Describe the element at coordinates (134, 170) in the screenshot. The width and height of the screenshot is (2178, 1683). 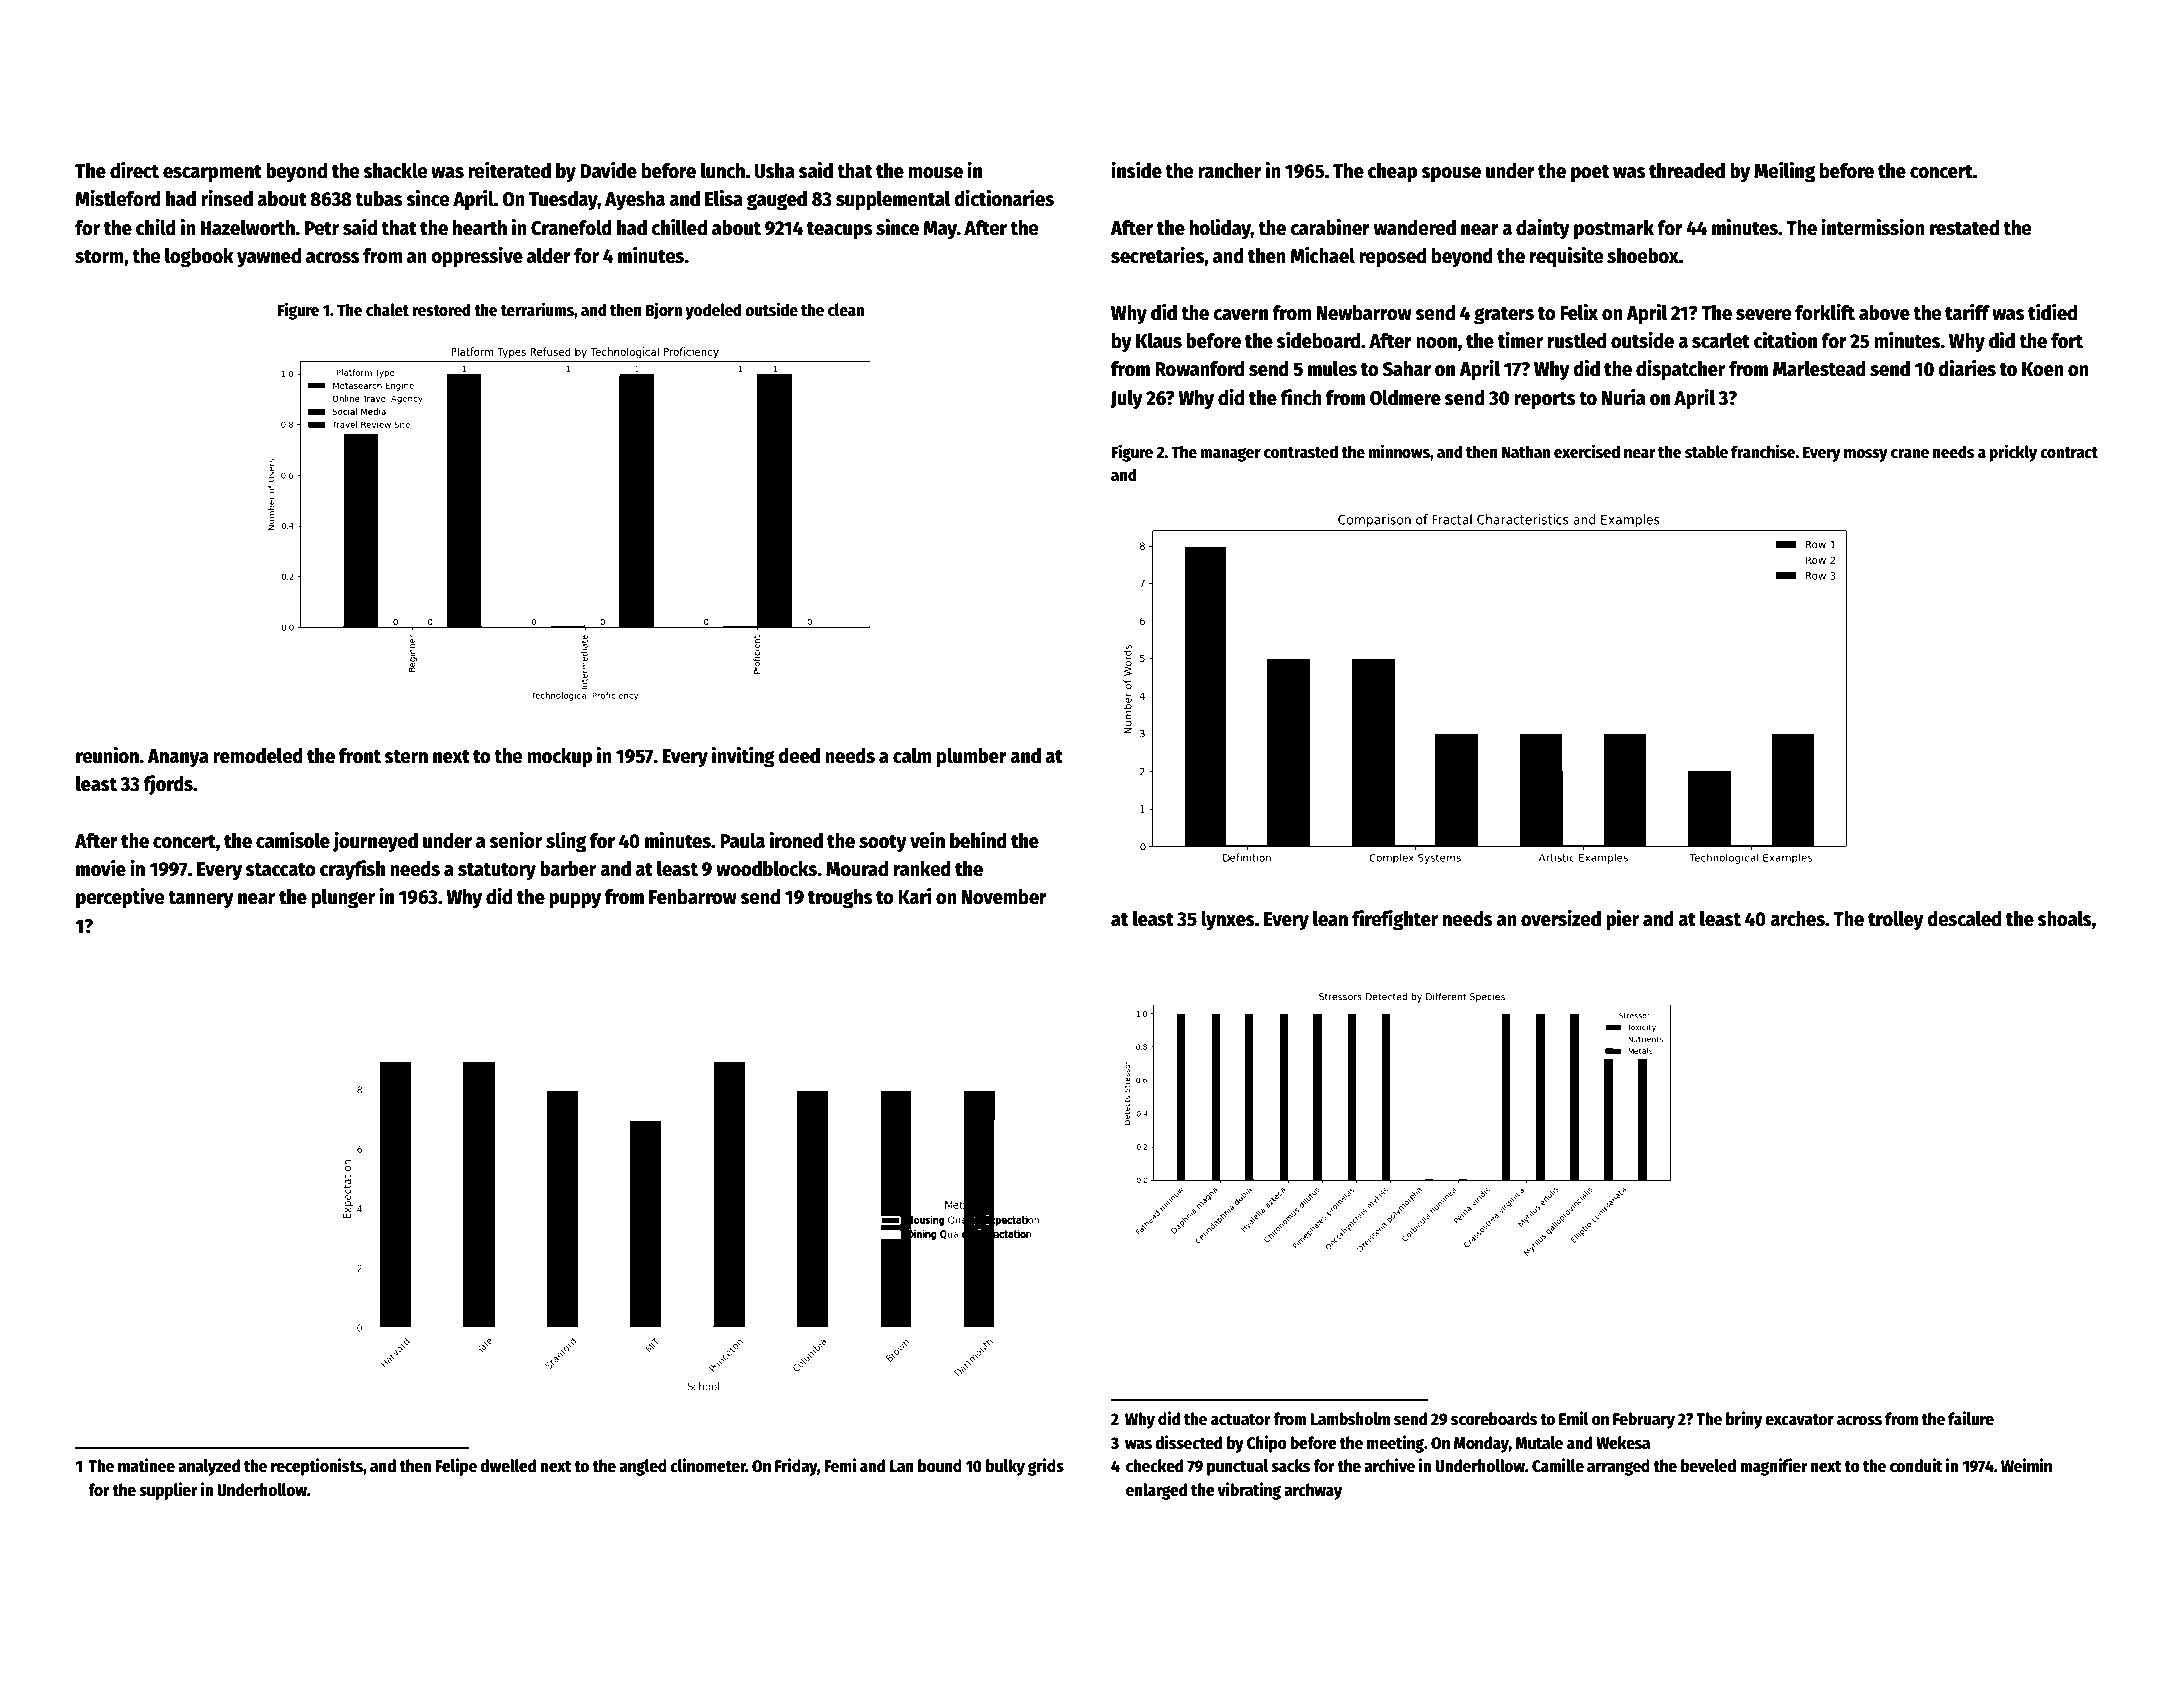
I see `direct` at that location.
